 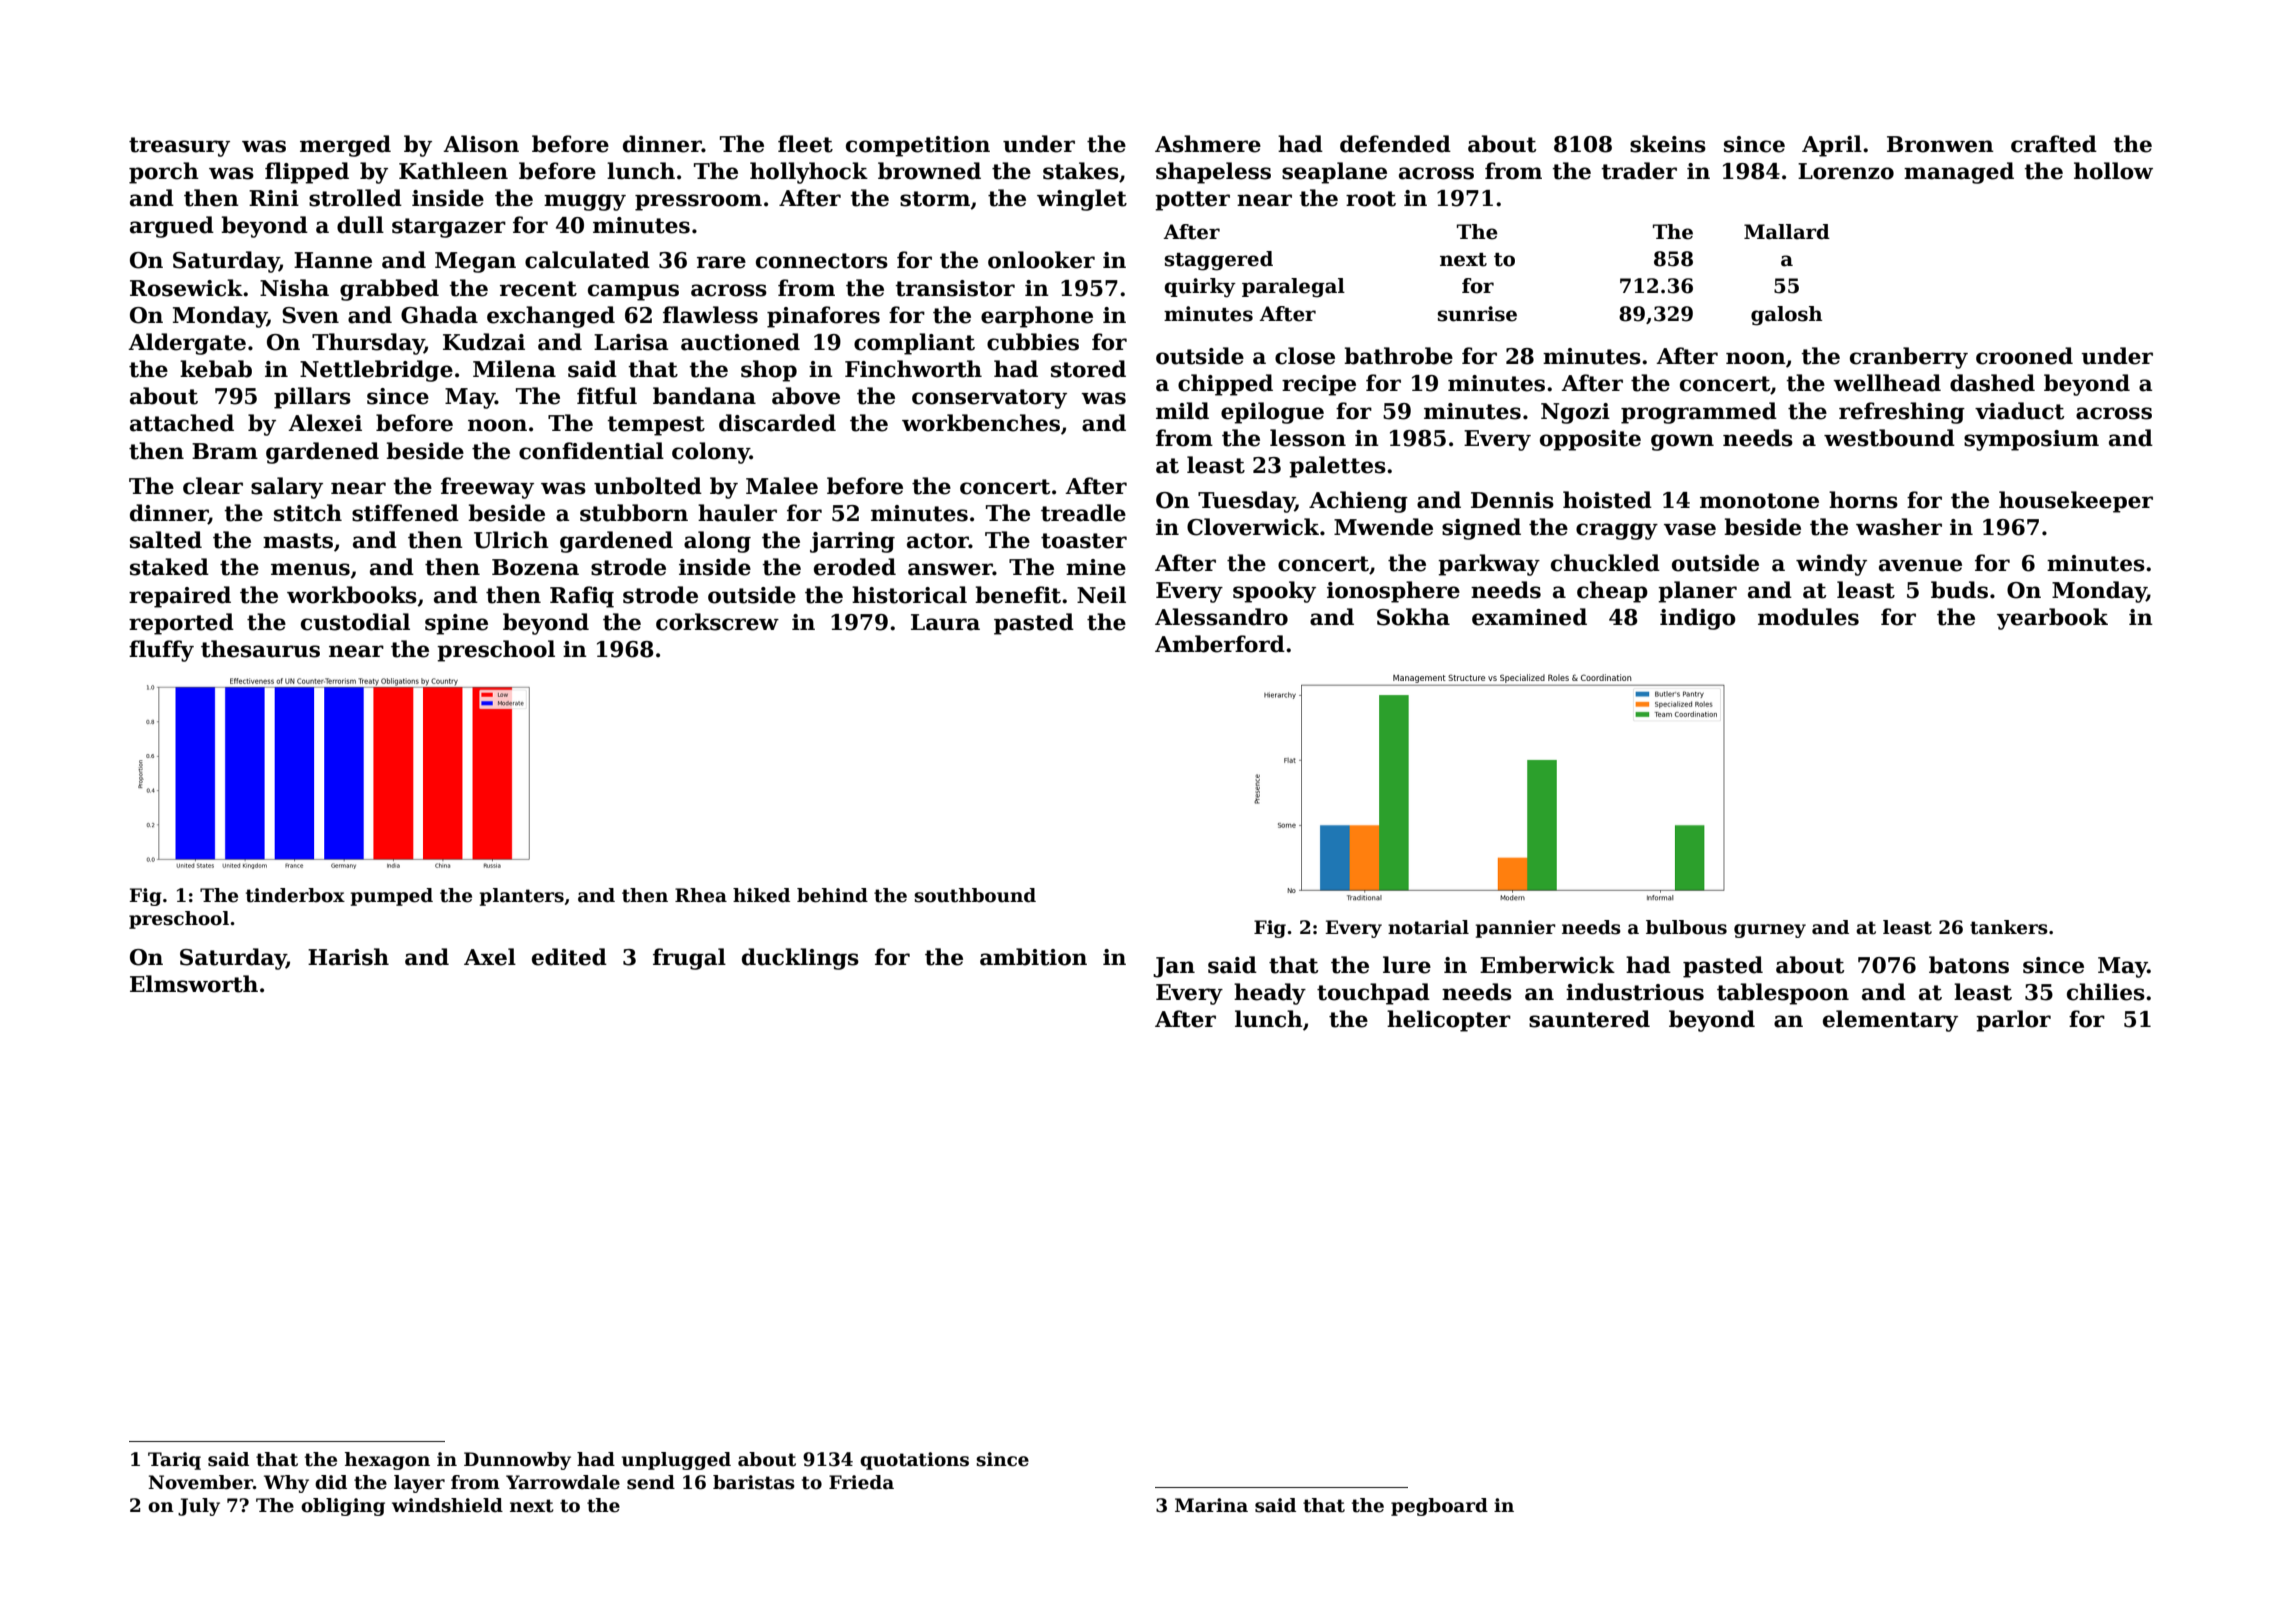 What do you see at coordinates (918, 146) in the document?
I see `competition` at bounding box center [918, 146].
